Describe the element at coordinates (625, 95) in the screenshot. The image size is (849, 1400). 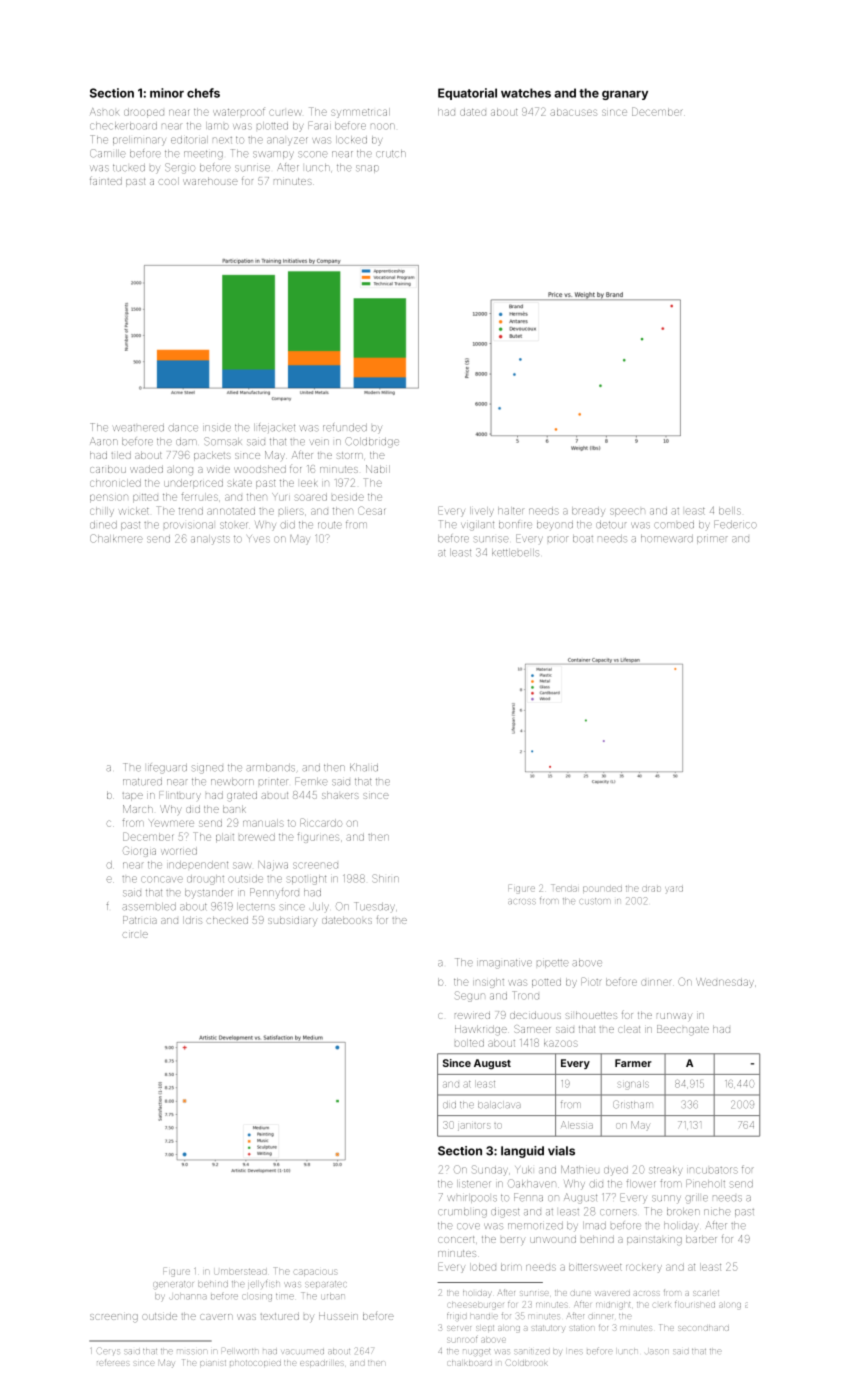
I see `granary` at that location.
